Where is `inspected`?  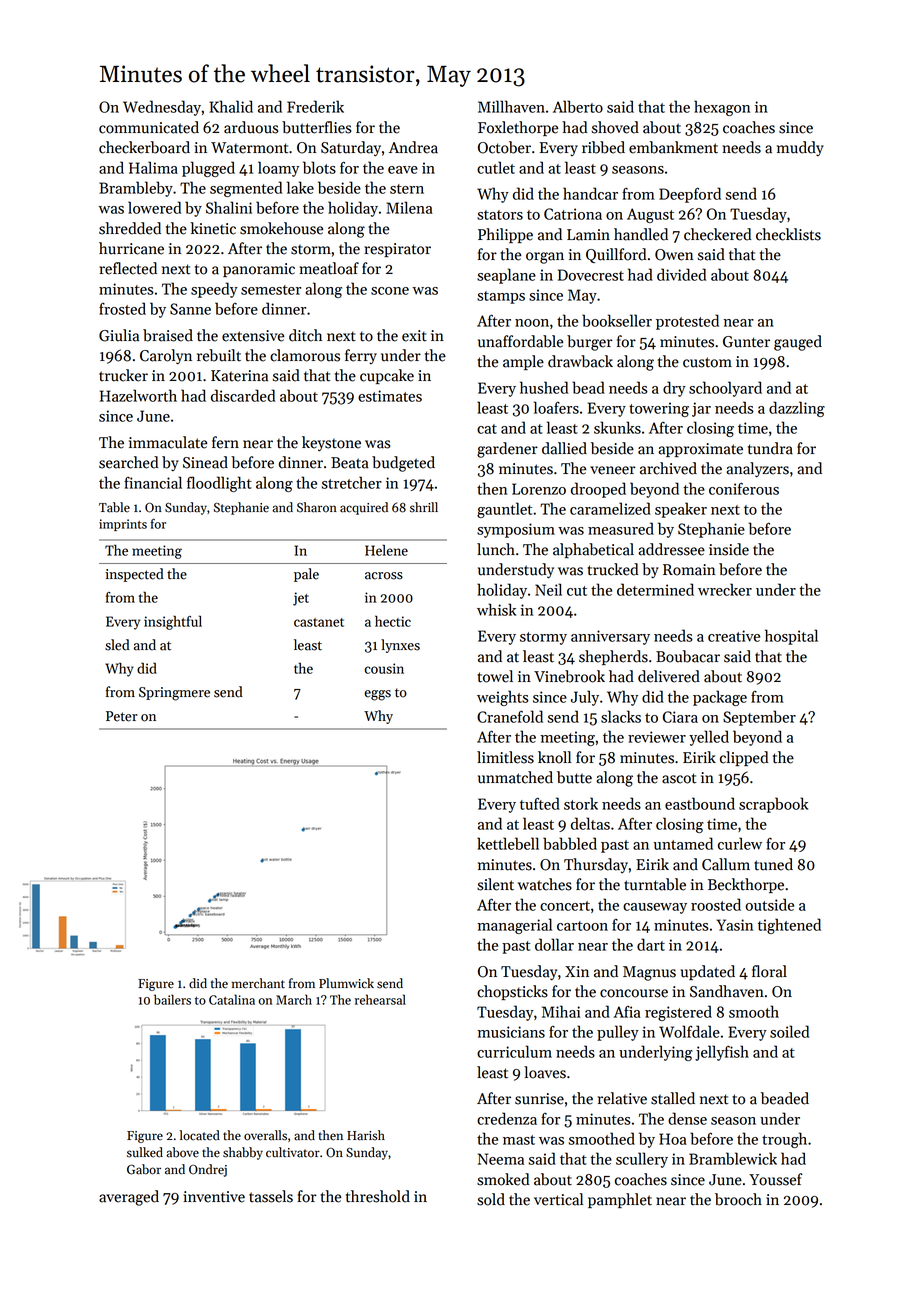 inspected is located at coordinates (134, 575).
